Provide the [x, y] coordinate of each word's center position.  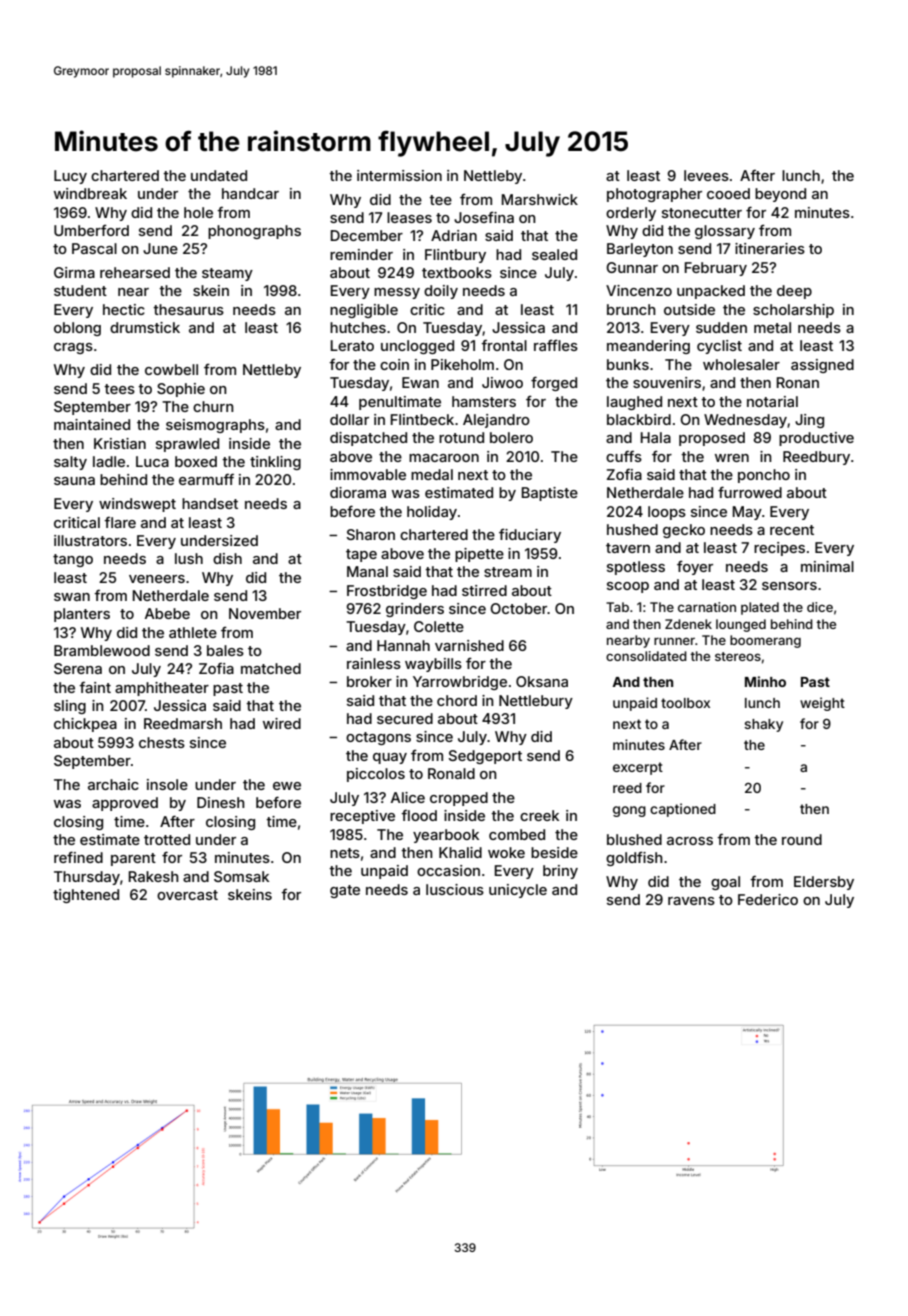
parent [133, 859]
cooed [728, 193]
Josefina [484, 217]
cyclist [719, 347]
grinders [415, 610]
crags [73, 348]
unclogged [417, 347]
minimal [827, 566]
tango [73, 560]
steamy [227, 274]
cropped [459, 799]
